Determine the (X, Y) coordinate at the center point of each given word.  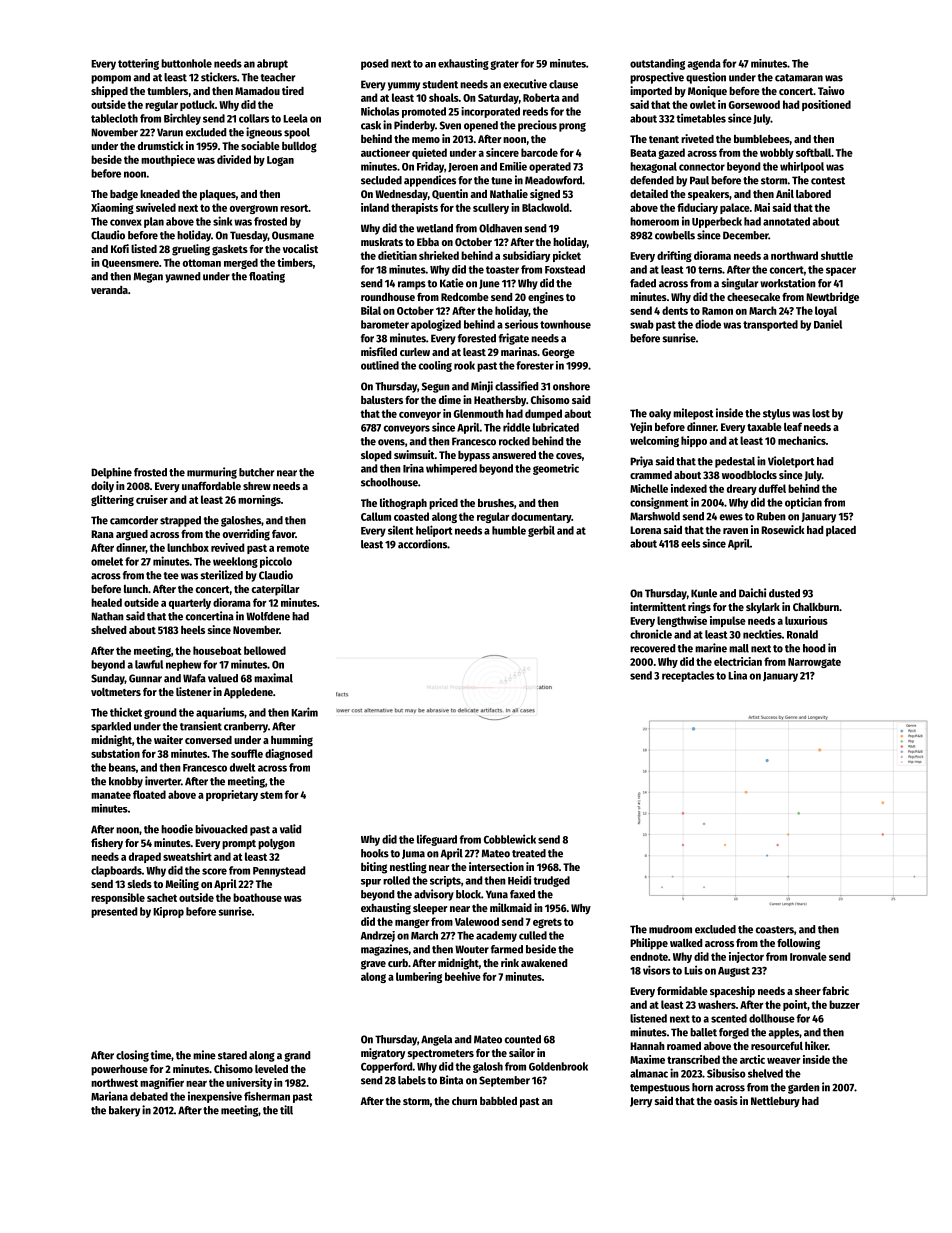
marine (711, 648)
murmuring (212, 473)
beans (122, 767)
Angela (436, 1040)
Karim (304, 712)
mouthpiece (168, 160)
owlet (703, 104)
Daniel (828, 324)
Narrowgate (814, 663)
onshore (571, 386)
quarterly (190, 603)
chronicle (651, 634)
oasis (726, 1100)
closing (132, 1056)
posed (374, 64)
